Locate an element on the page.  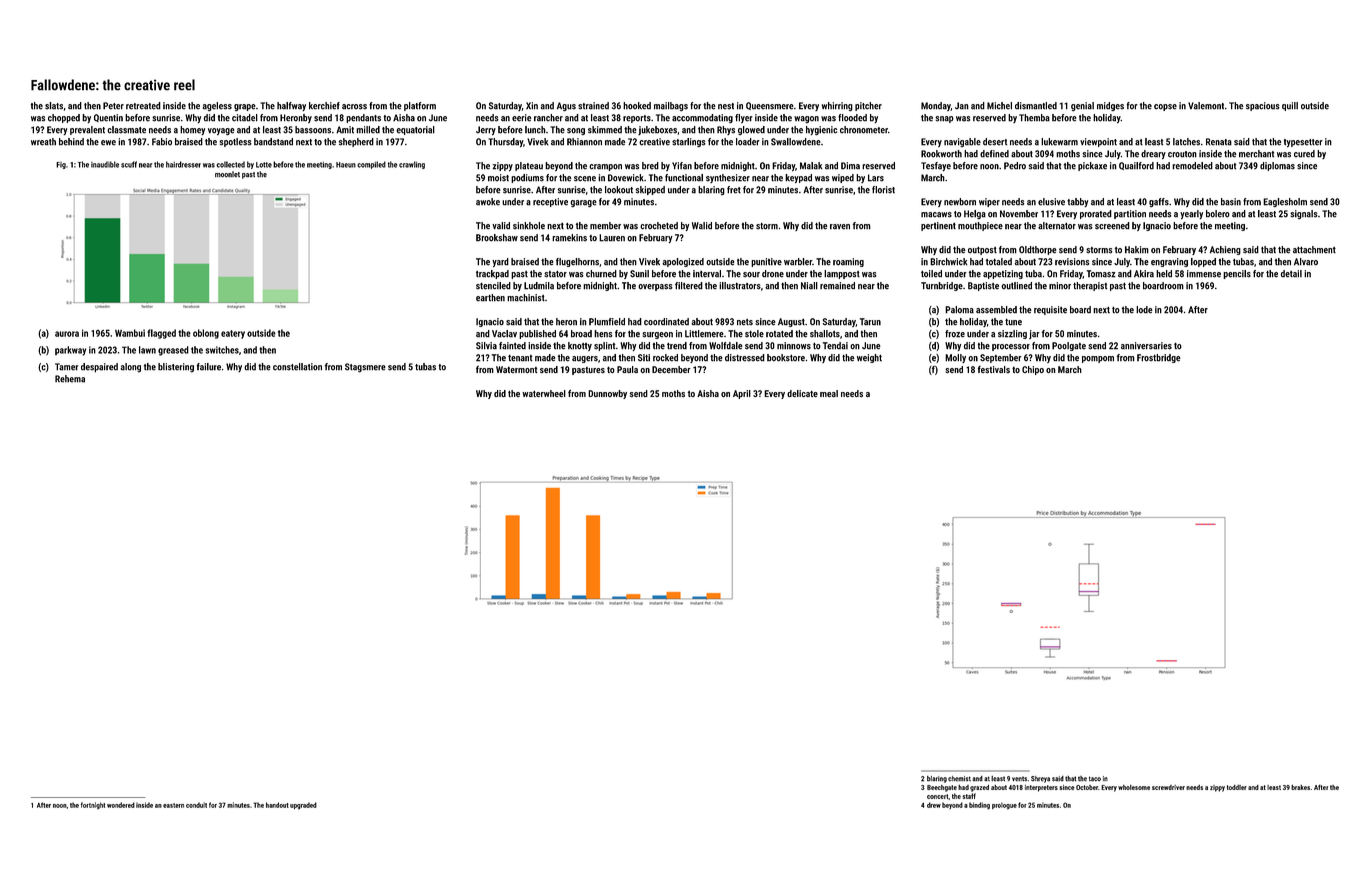
Dunnowby is located at coordinates (607, 394).
